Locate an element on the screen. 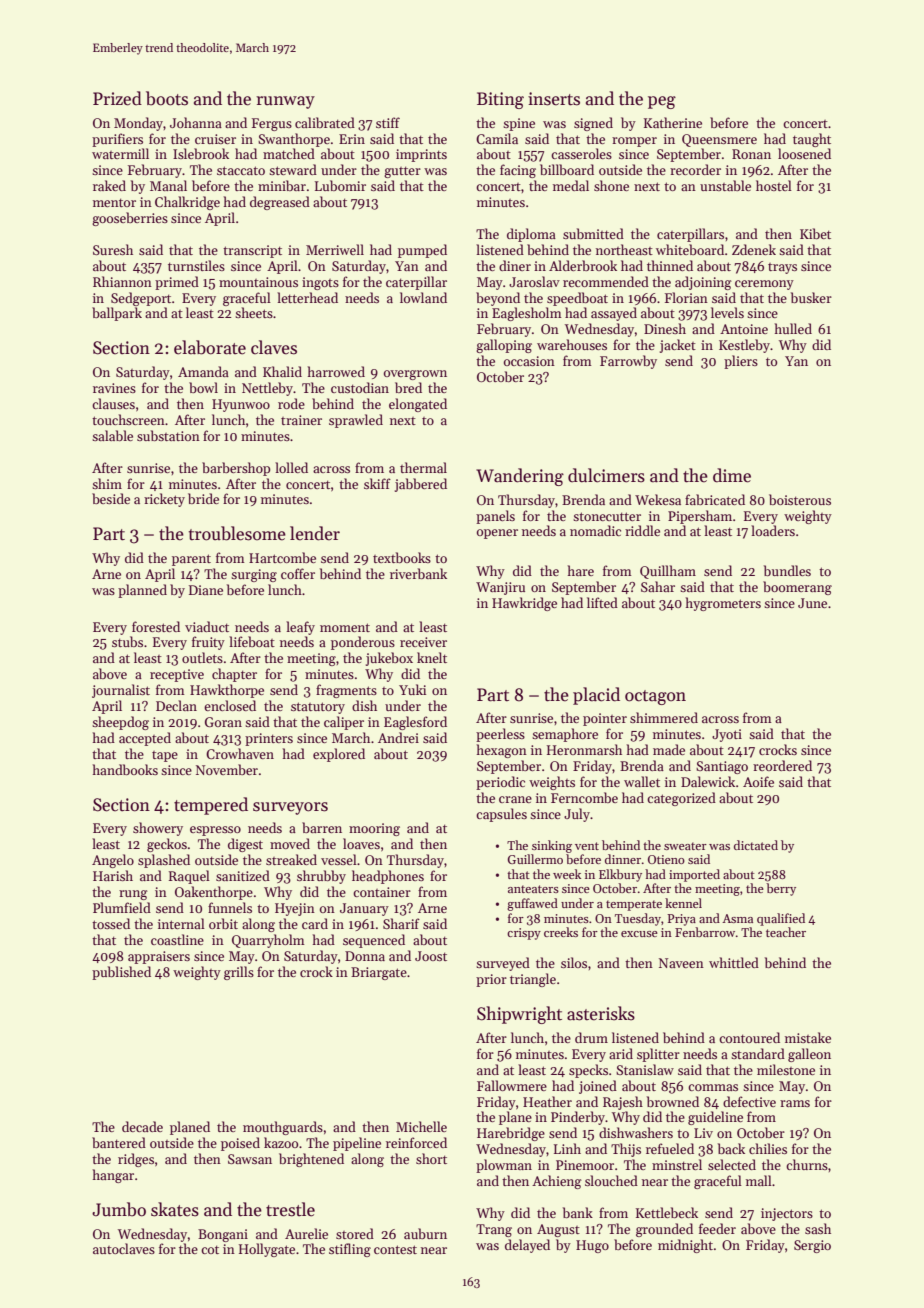 This screenshot has height=1308, width=924. occasion is located at coordinates (529, 361).
